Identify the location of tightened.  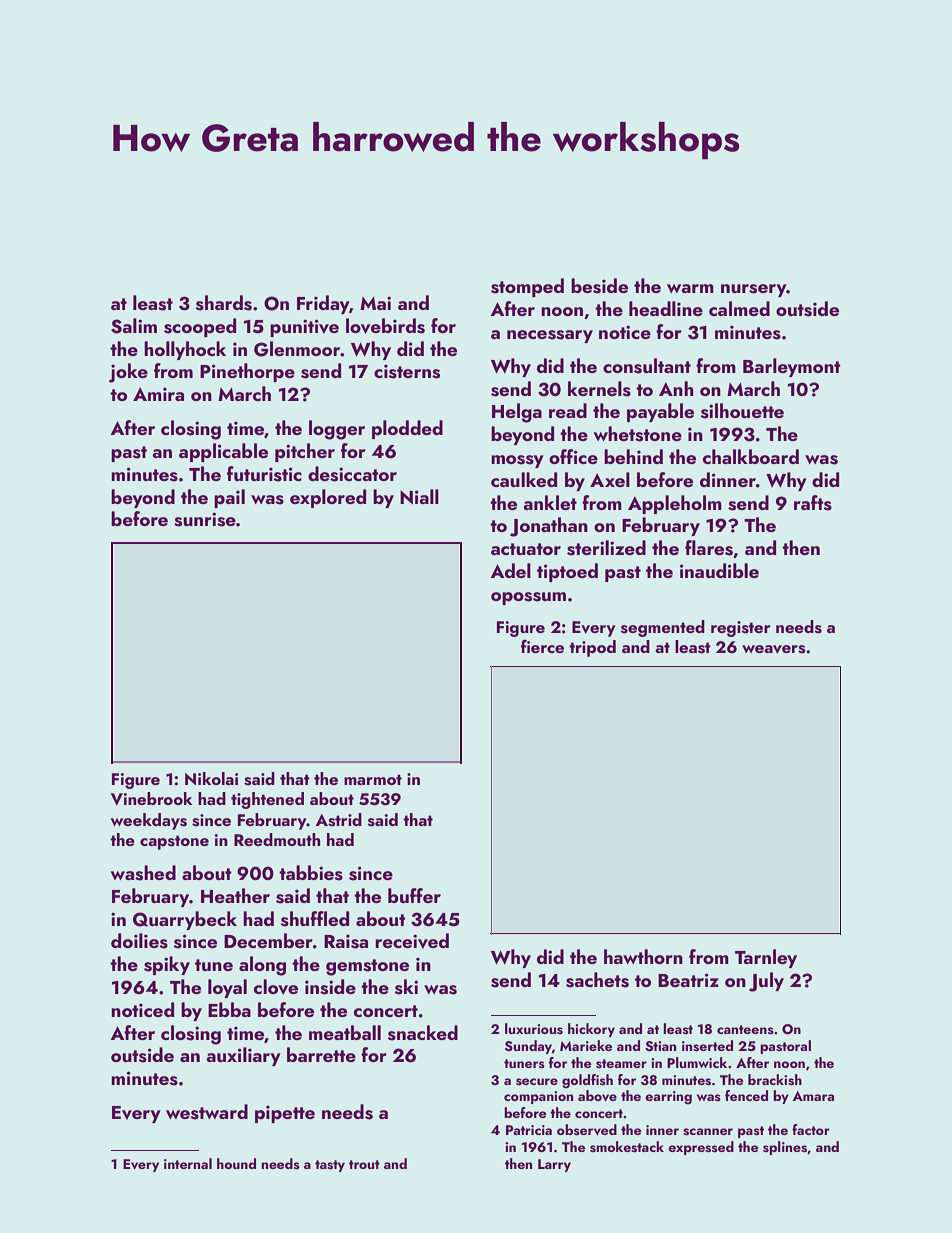
(267, 800).
